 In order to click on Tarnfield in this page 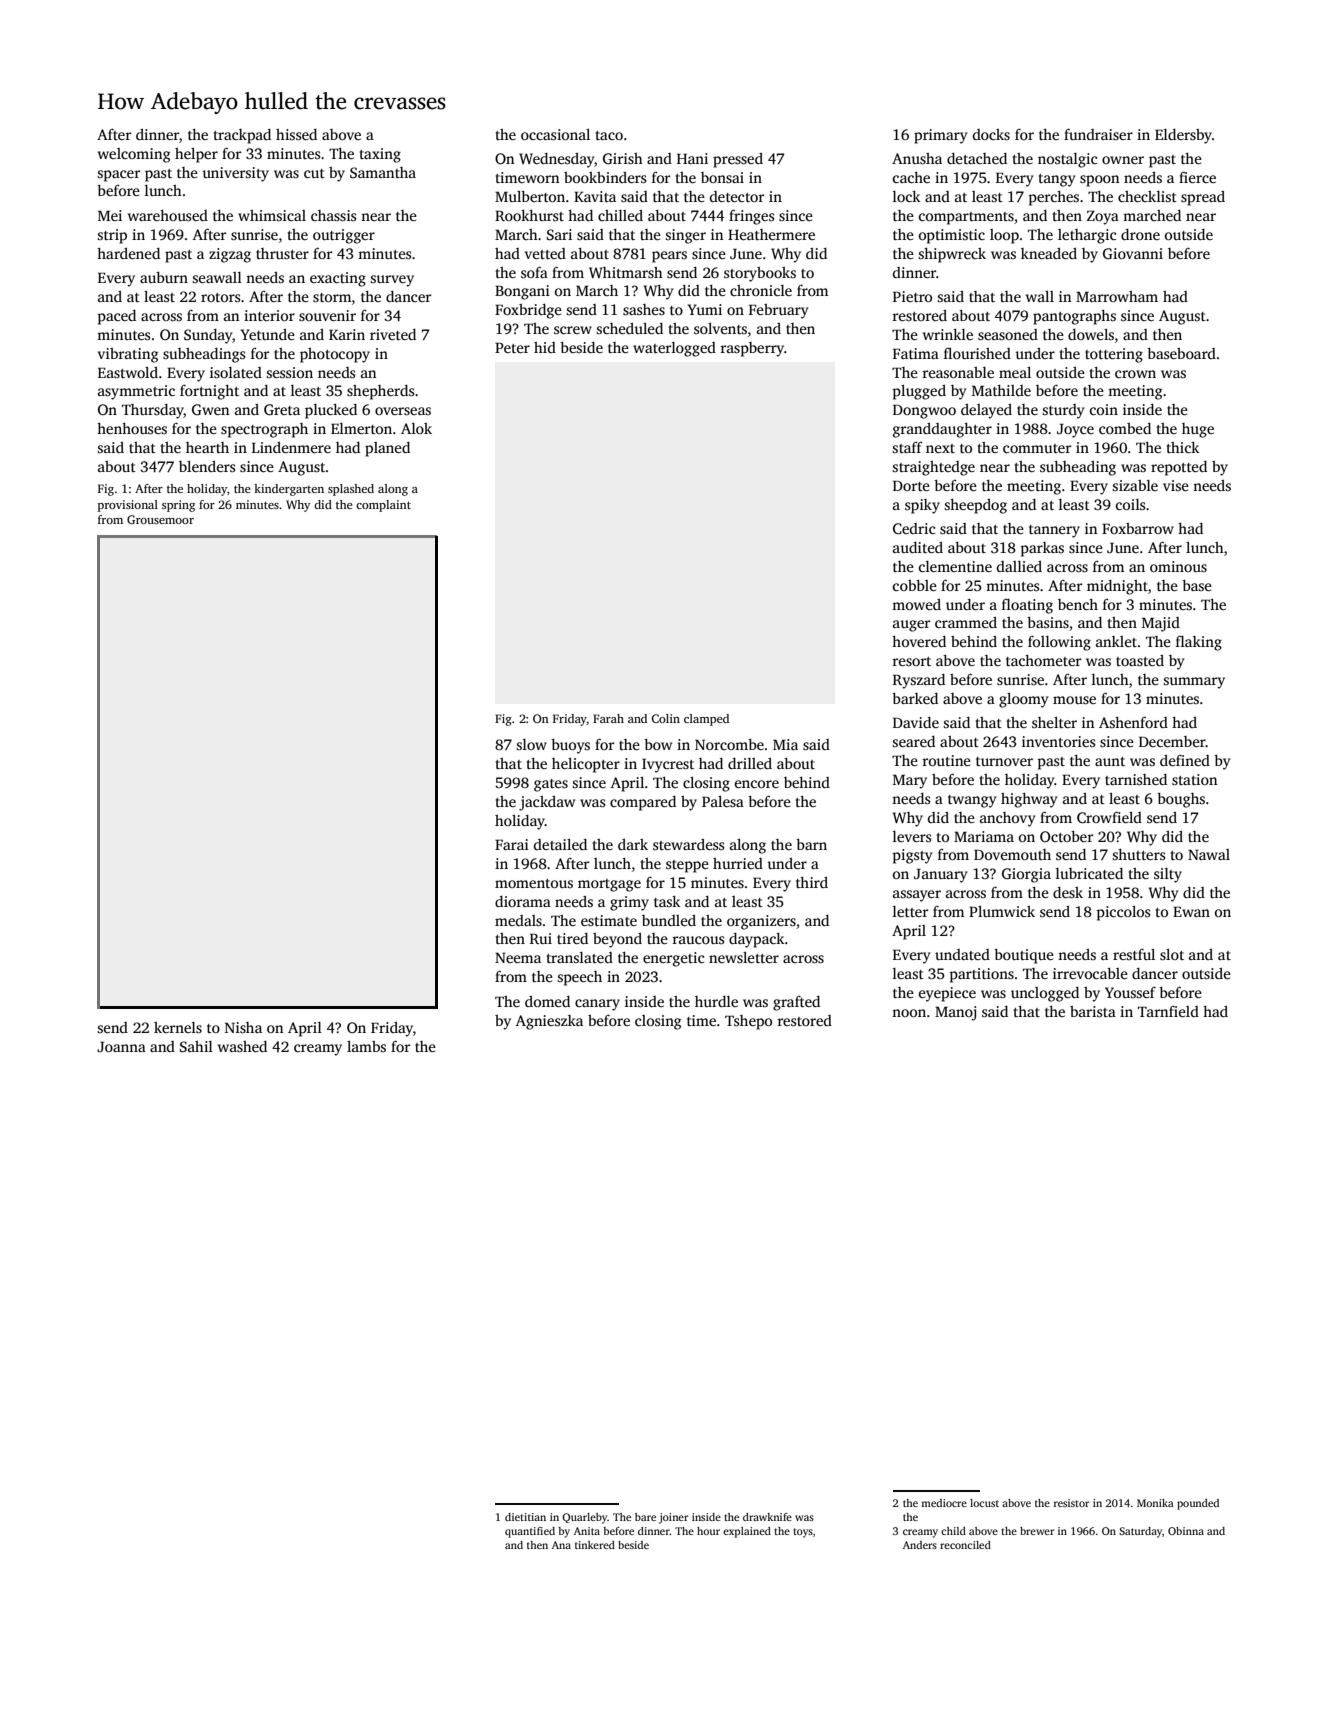, I will do `click(1168, 1011)`.
